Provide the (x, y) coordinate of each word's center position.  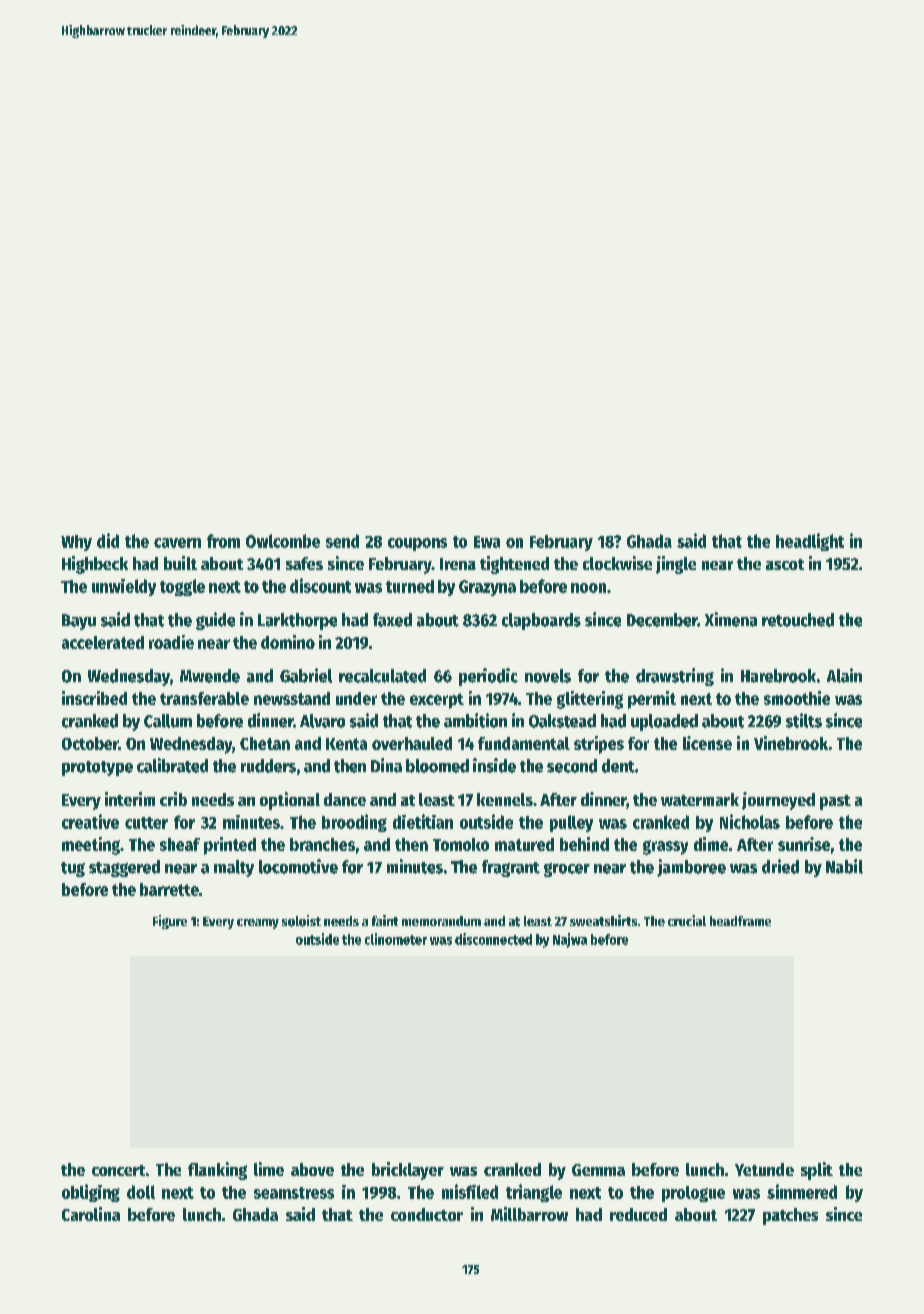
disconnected (493, 939)
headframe (740, 921)
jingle (676, 565)
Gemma (598, 1170)
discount (320, 585)
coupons (417, 544)
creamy (258, 924)
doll (141, 1192)
